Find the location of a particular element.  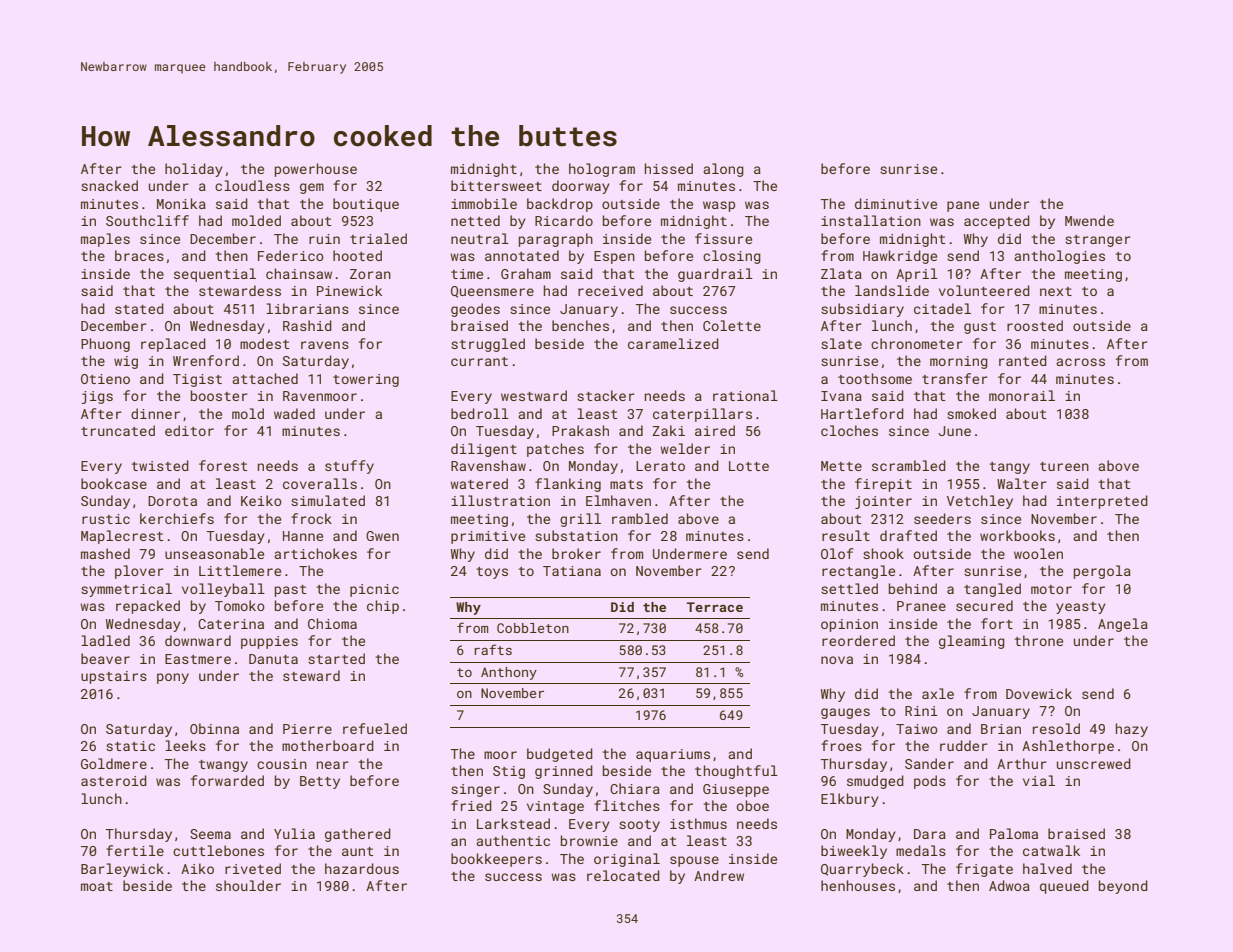

Mwende is located at coordinates (1089, 220).
